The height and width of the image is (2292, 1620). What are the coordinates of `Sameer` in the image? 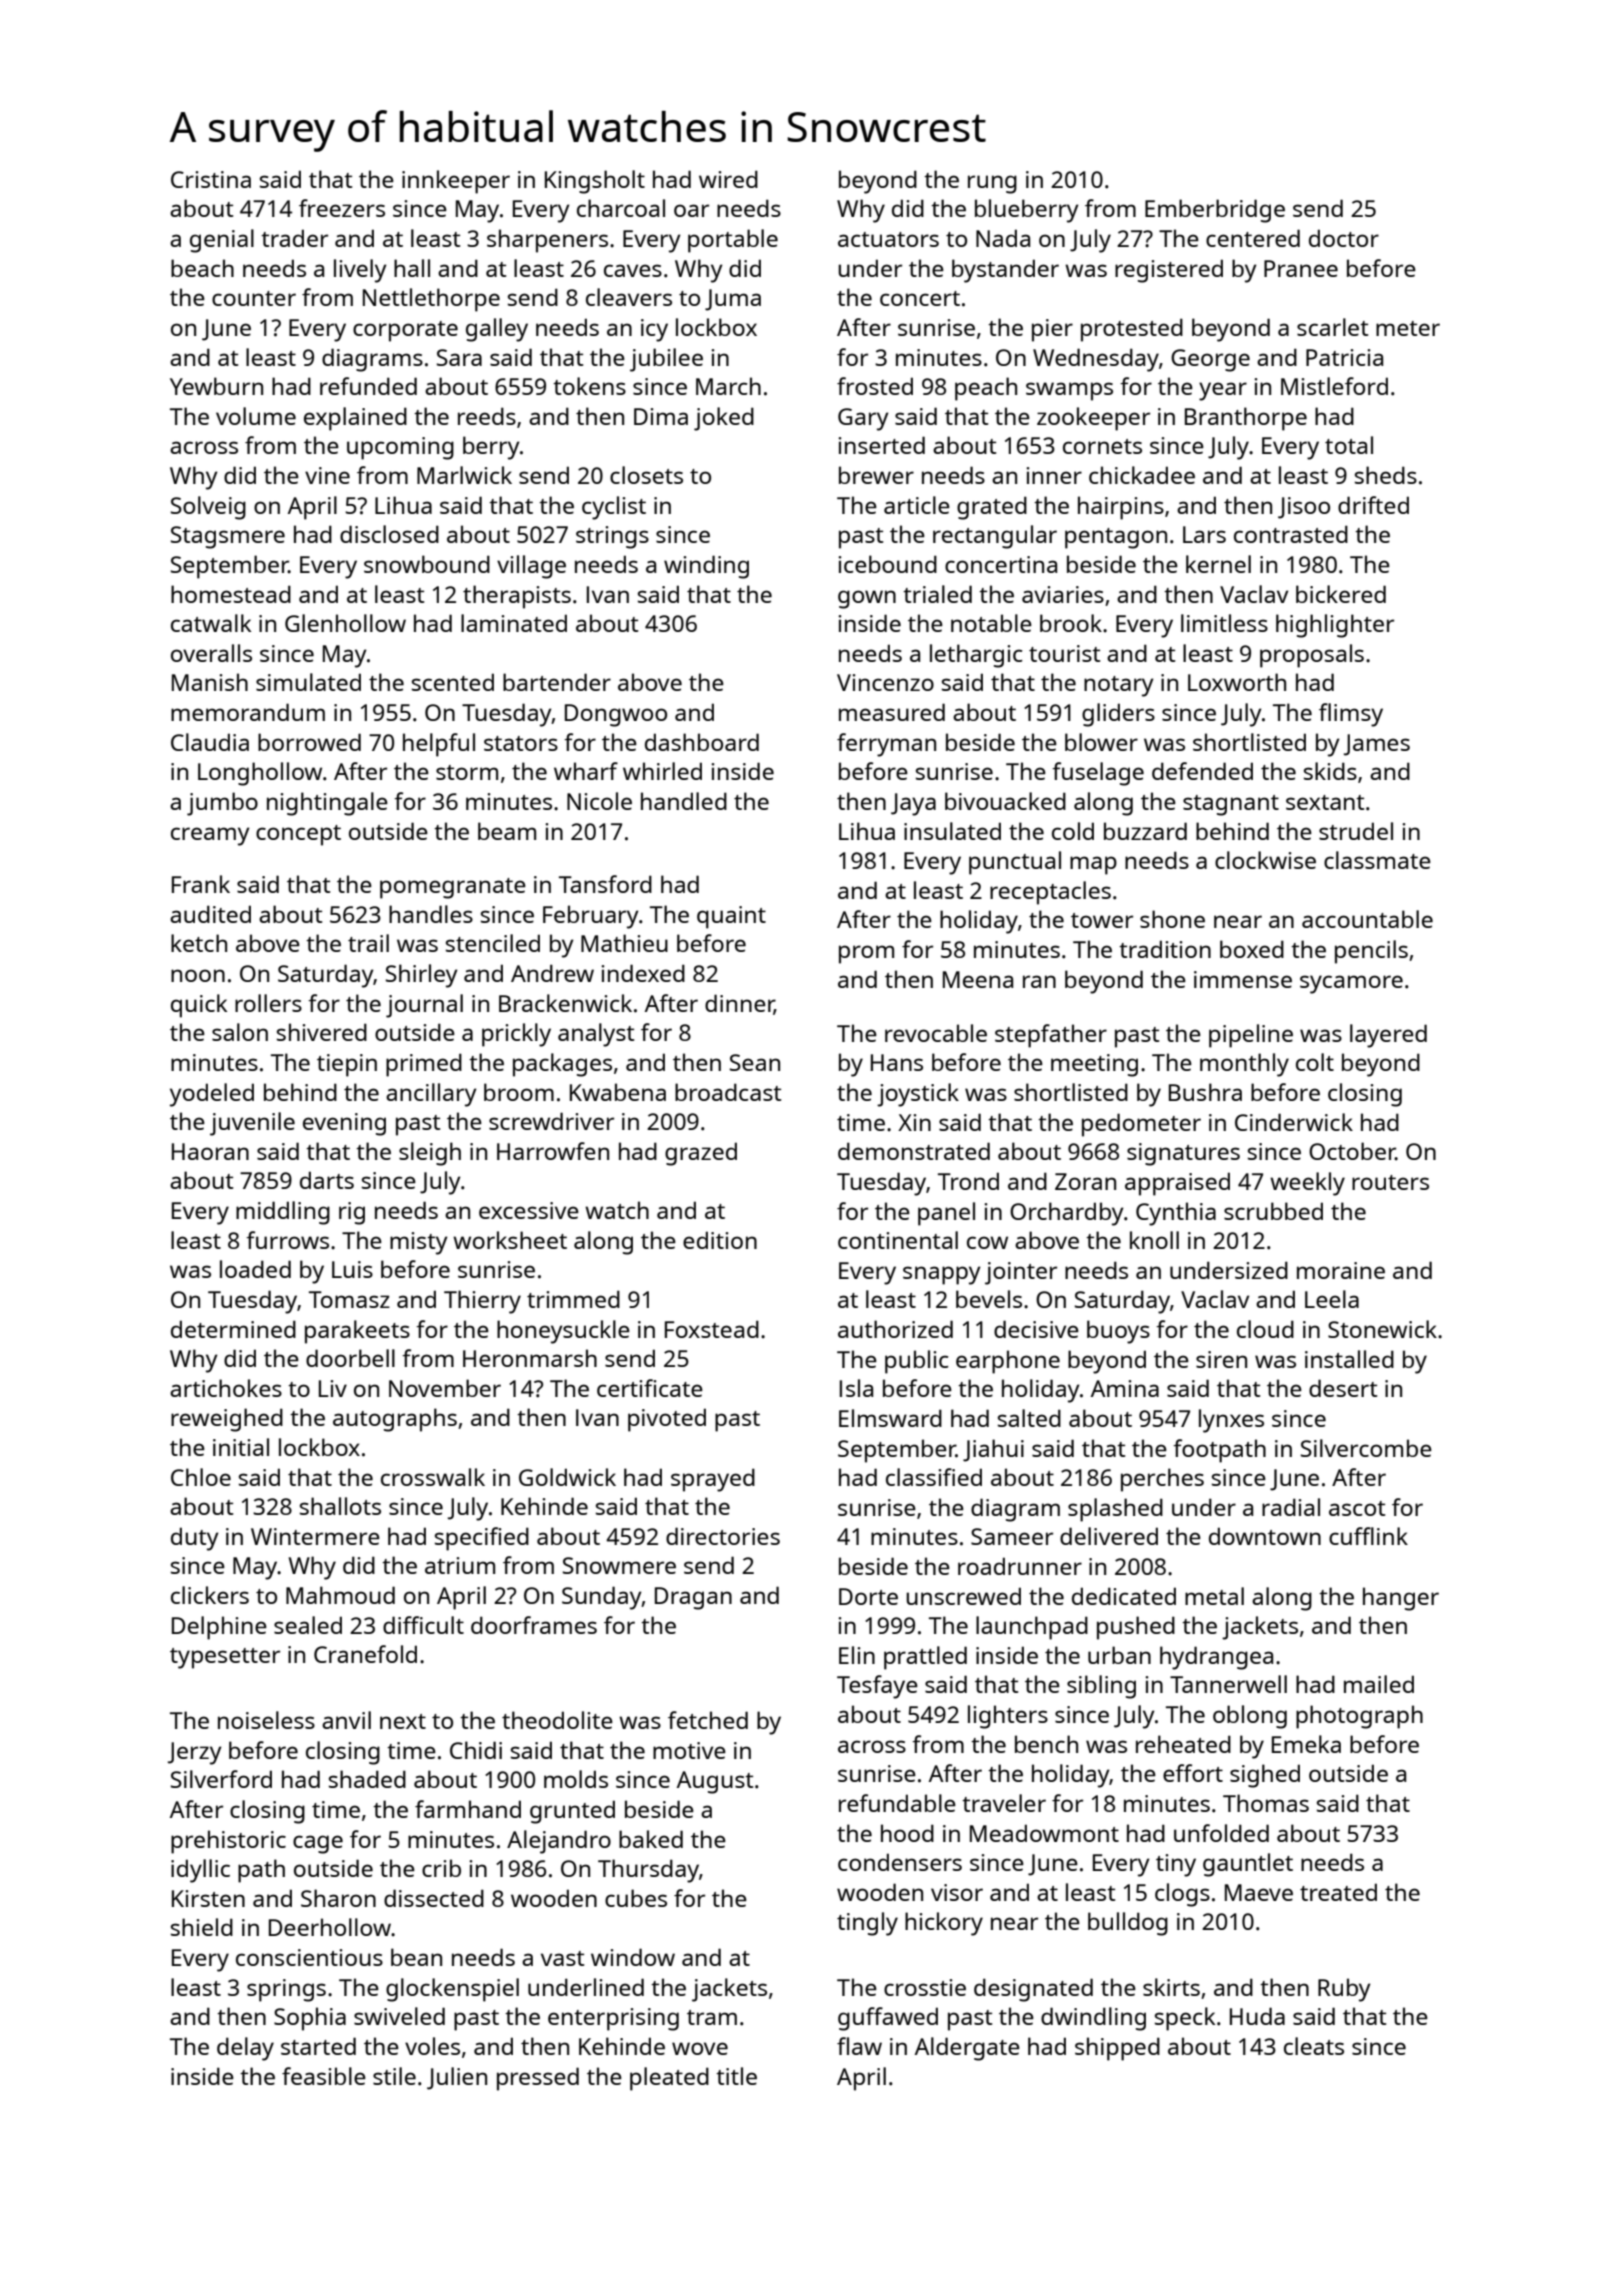 It's located at (1012, 1536).
